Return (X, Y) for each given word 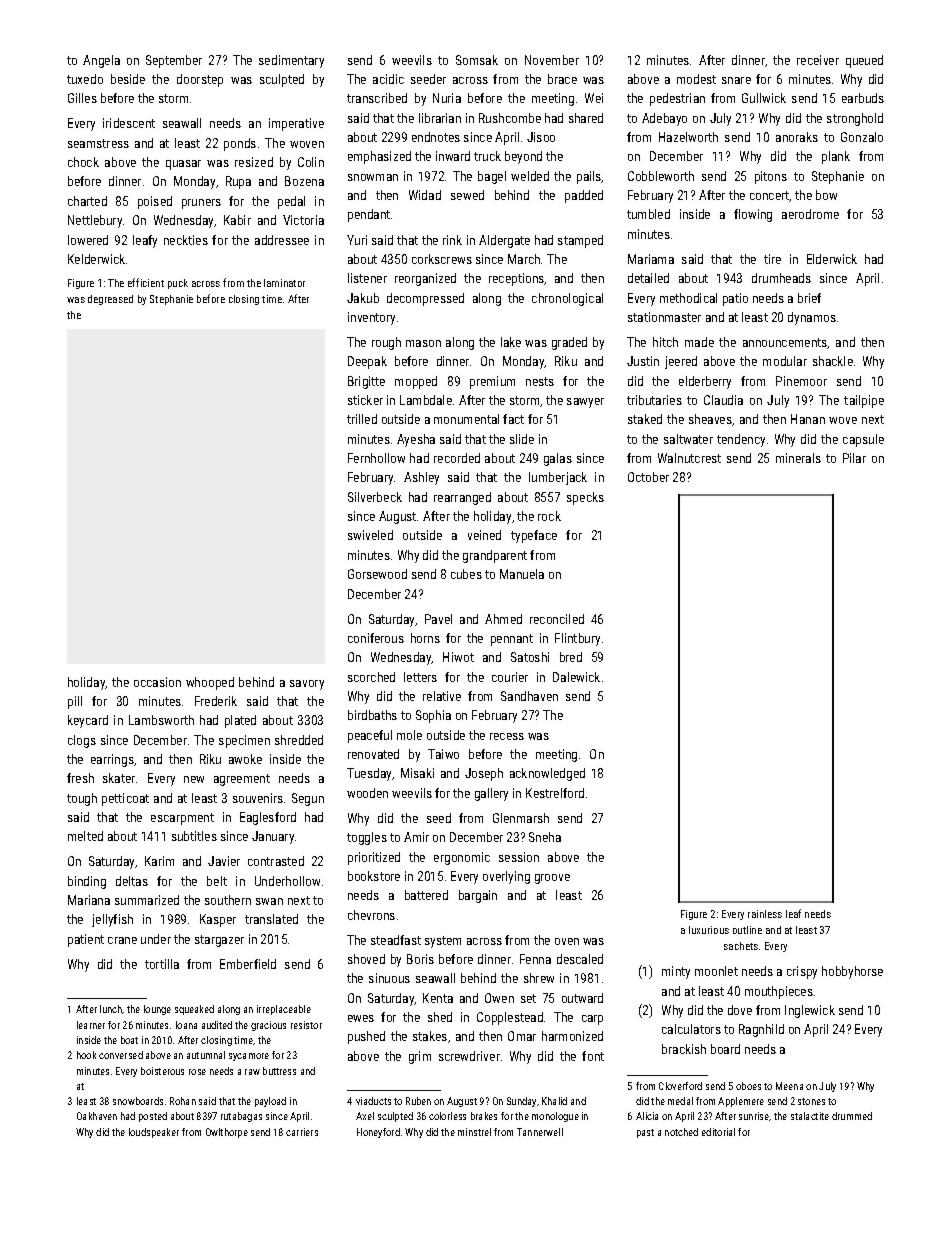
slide (522, 439)
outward (582, 998)
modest (696, 79)
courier (510, 677)
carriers (302, 1132)
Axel (365, 1116)
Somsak (477, 60)
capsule (863, 440)
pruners (201, 204)
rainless (765, 914)
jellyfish (112, 920)
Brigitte (366, 382)
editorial (718, 1132)
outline (747, 930)
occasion (157, 682)
